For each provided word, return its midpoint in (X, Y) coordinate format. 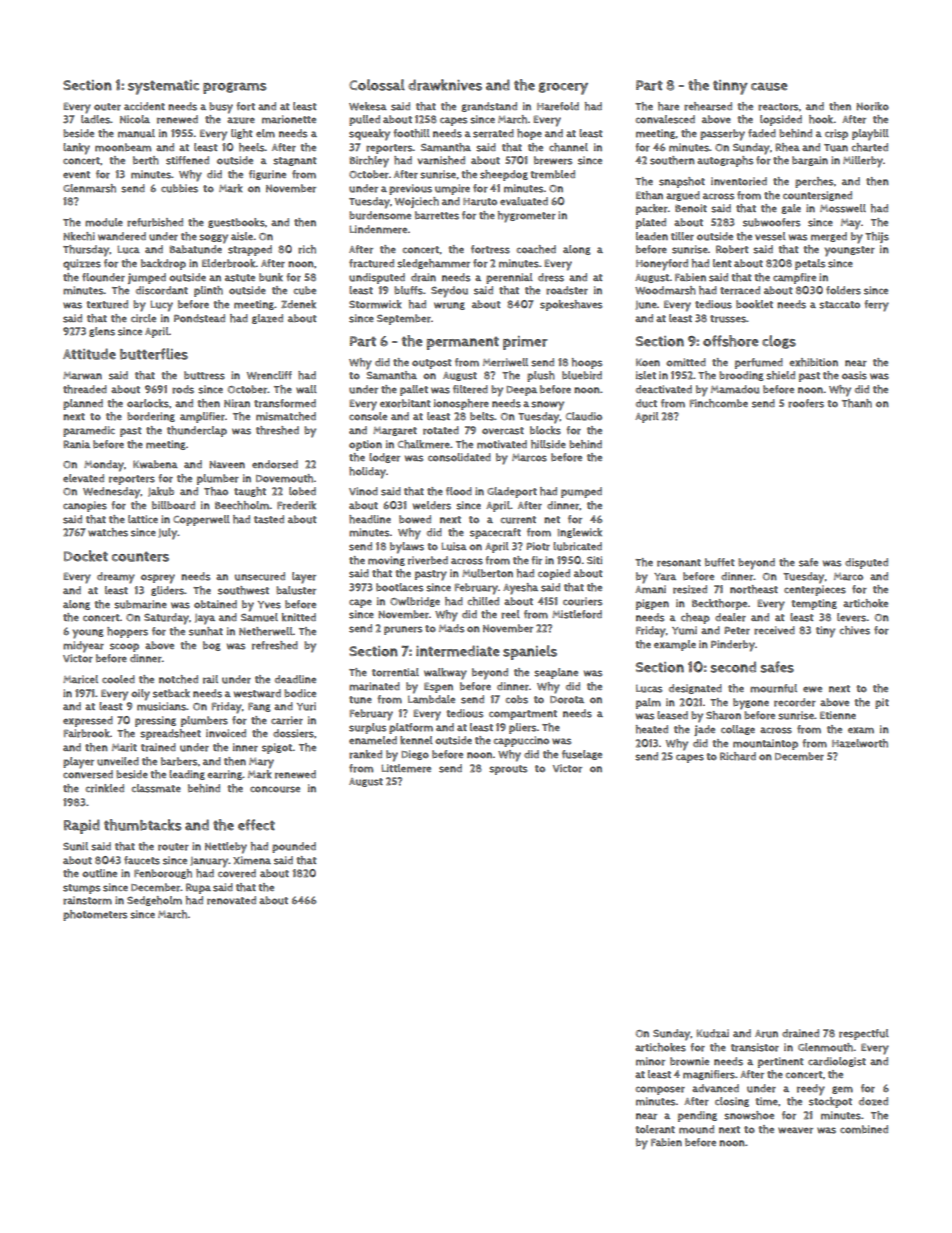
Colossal (377, 85)
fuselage (582, 755)
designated (695, 689)
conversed (88, 774)
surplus (368, 728)
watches (108, 532)
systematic (163, 87)
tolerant (655, 1129)
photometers (95, 915)
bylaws (407, 548)
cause (769, 86)
